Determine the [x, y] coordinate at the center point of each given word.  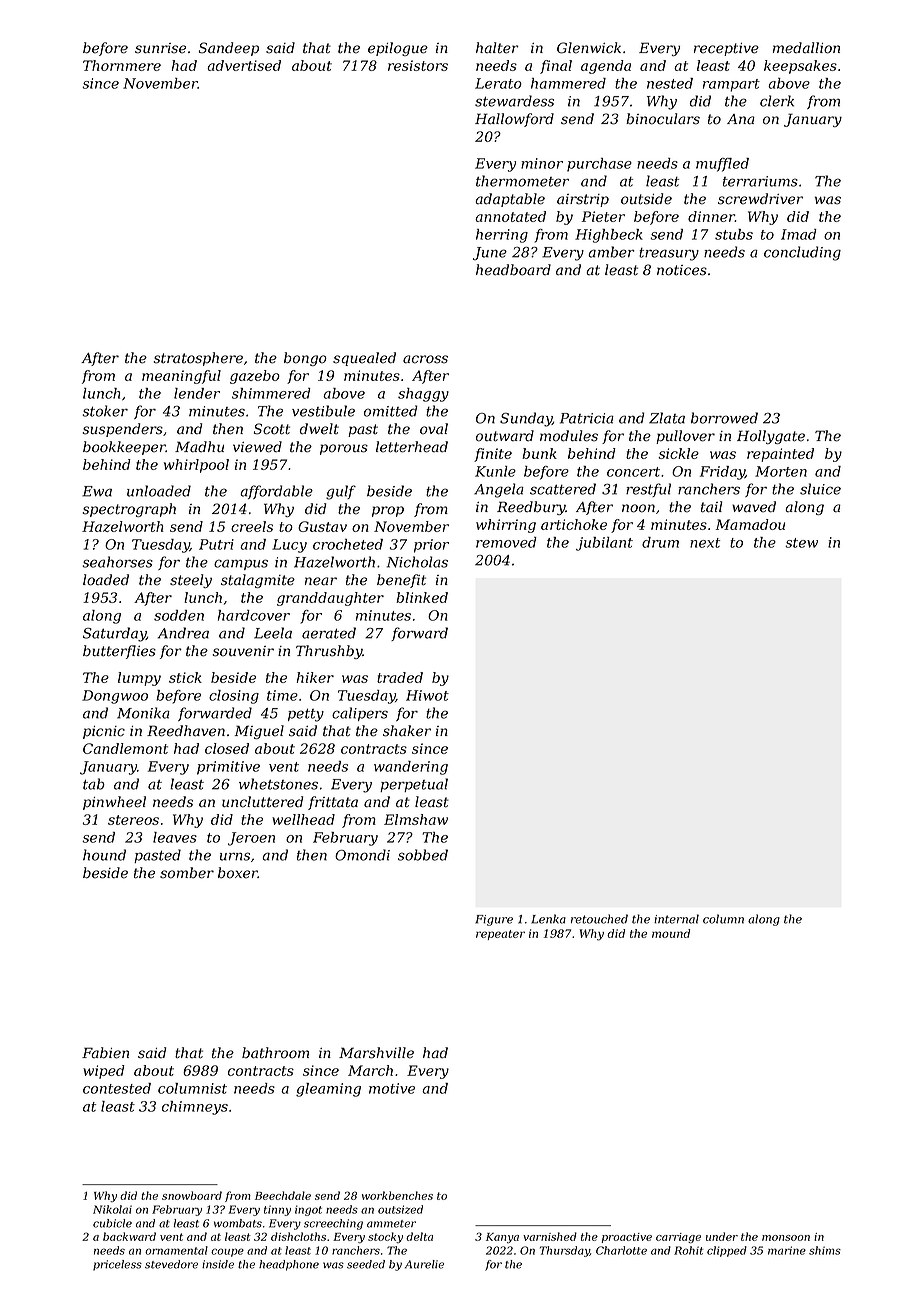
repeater [500, 935]
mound [671, 933]
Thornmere [122, 65]
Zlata [667, 418]
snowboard [192, 1195]
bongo [305, 359]
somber [187, 873]
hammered [568, 83]
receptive [726, 49]
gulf [341, 492]
